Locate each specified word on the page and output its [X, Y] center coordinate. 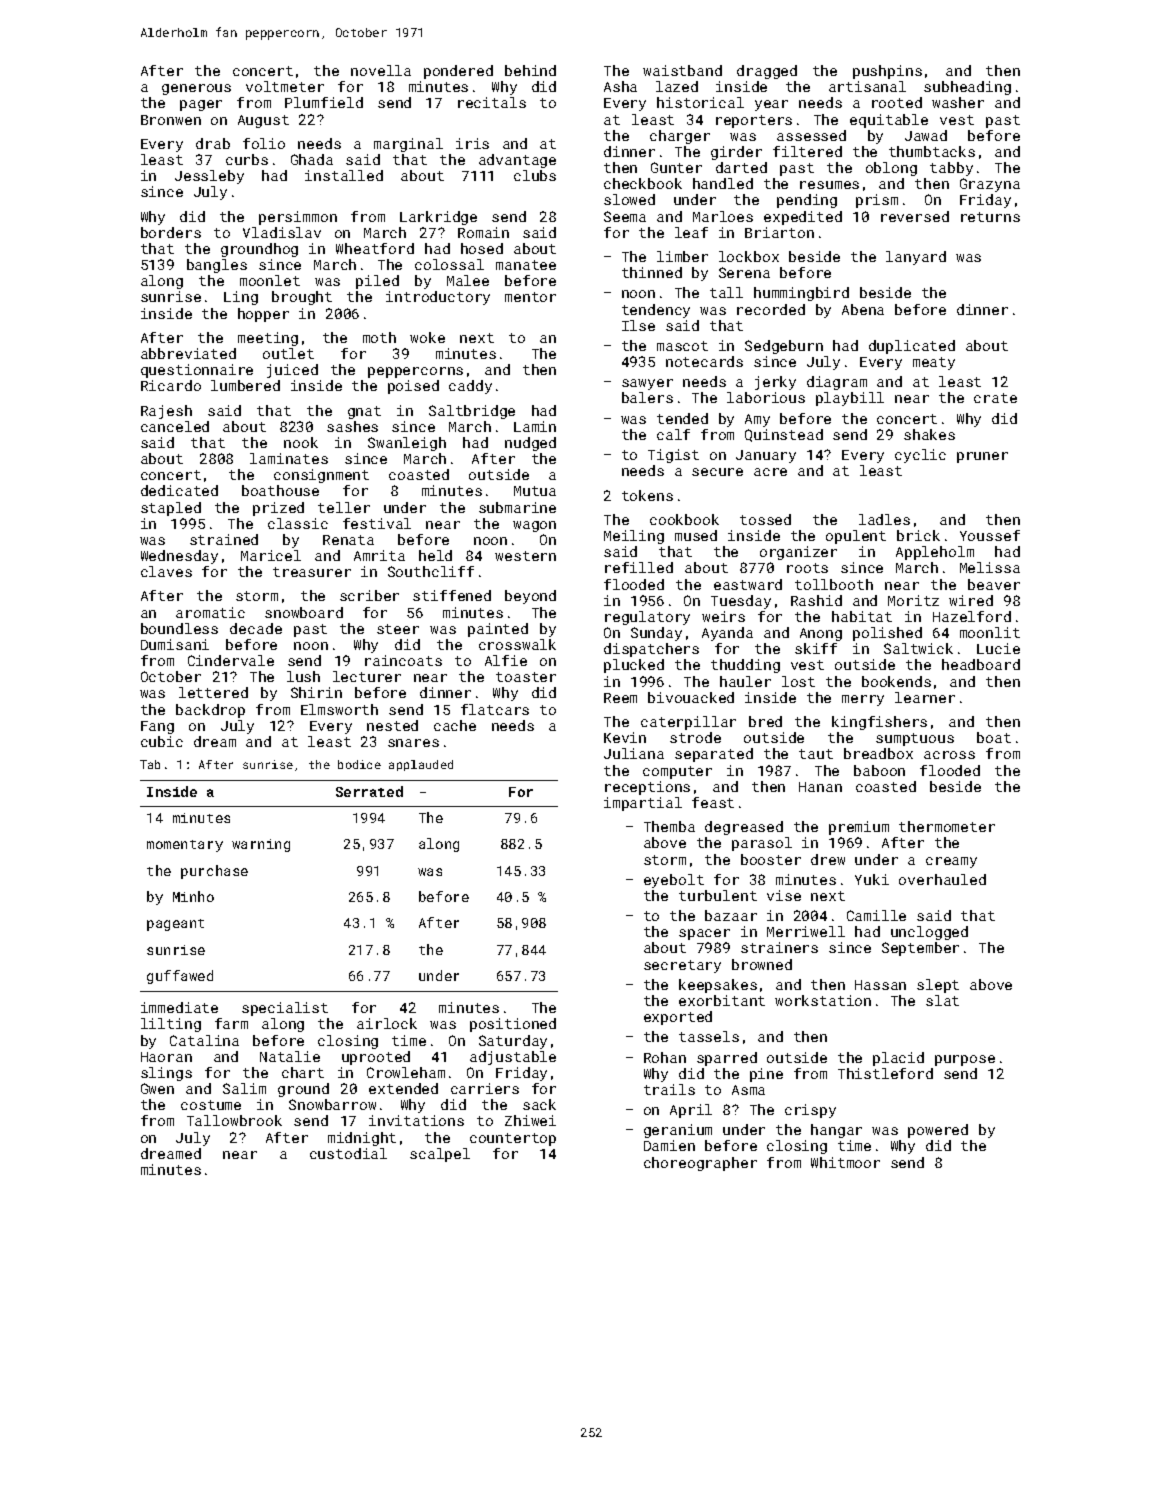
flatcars [495, 709]
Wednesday [179, 557]
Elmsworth [339, 709]
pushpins [887, 72]
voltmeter [285, 86]
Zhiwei [530, 1120]
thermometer [947, 826]
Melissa [990, 567]
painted [498, 630]
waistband [682, 70]
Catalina [204, 1040]
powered [938, 1131]
